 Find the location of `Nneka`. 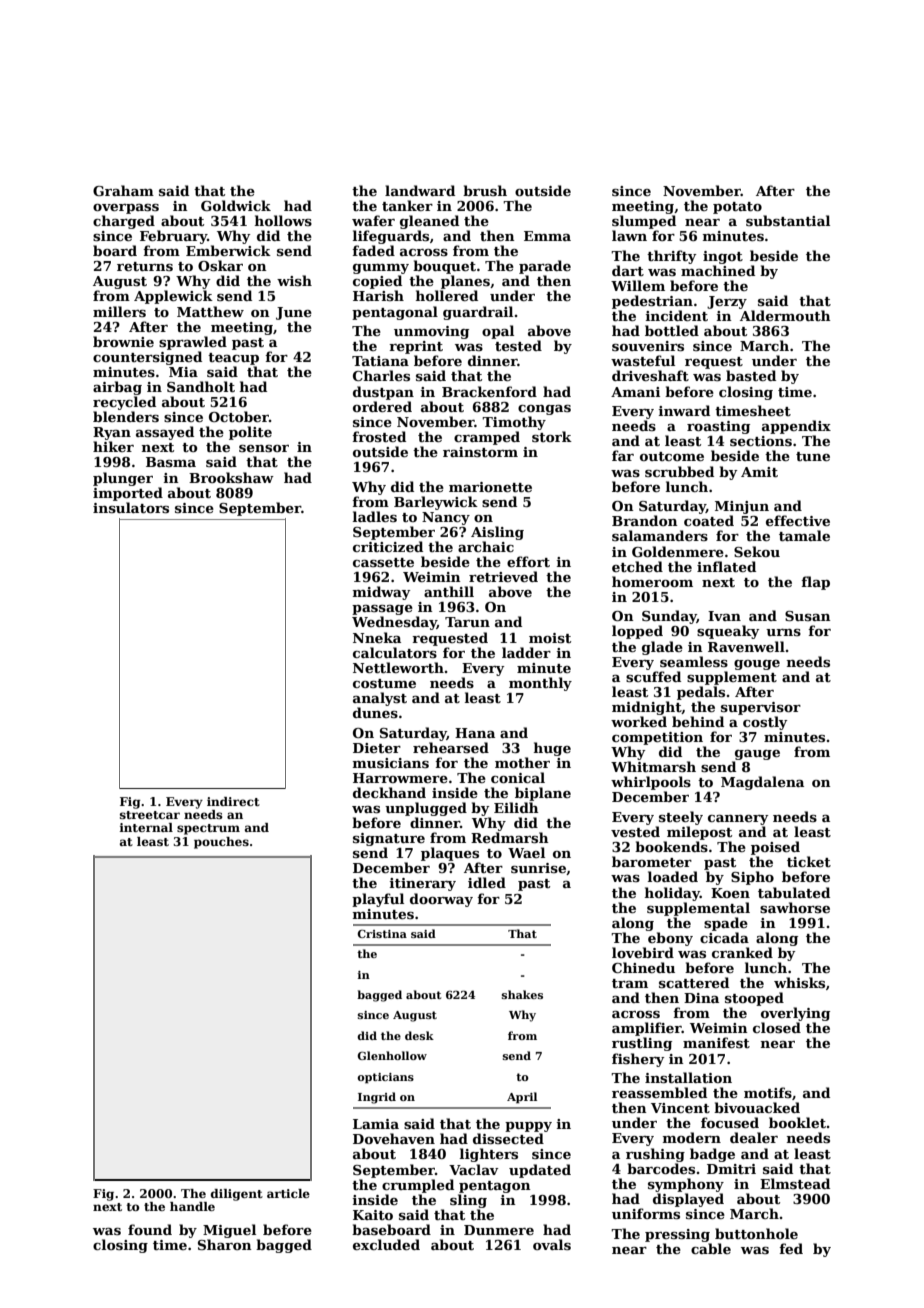

Nneka is located at coordinates (377, 637).
